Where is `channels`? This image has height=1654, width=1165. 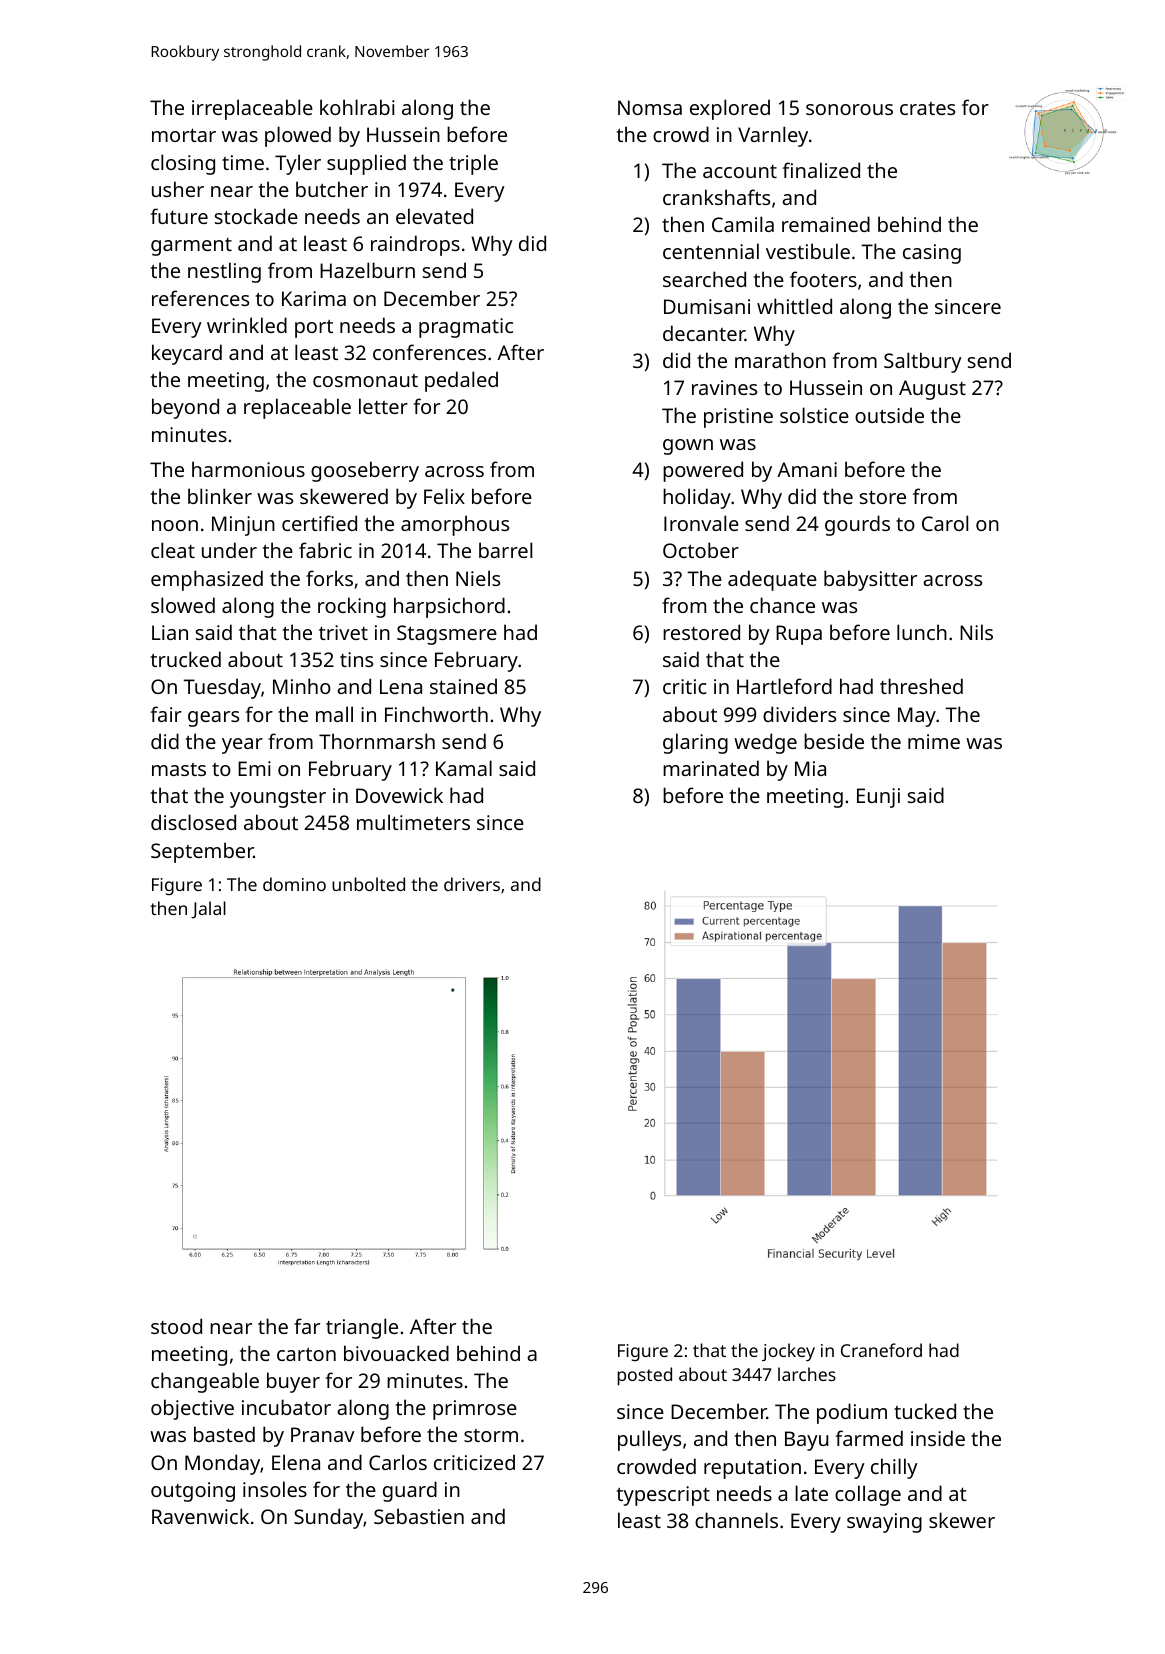
channels is located at coordinates (736, 1520).
